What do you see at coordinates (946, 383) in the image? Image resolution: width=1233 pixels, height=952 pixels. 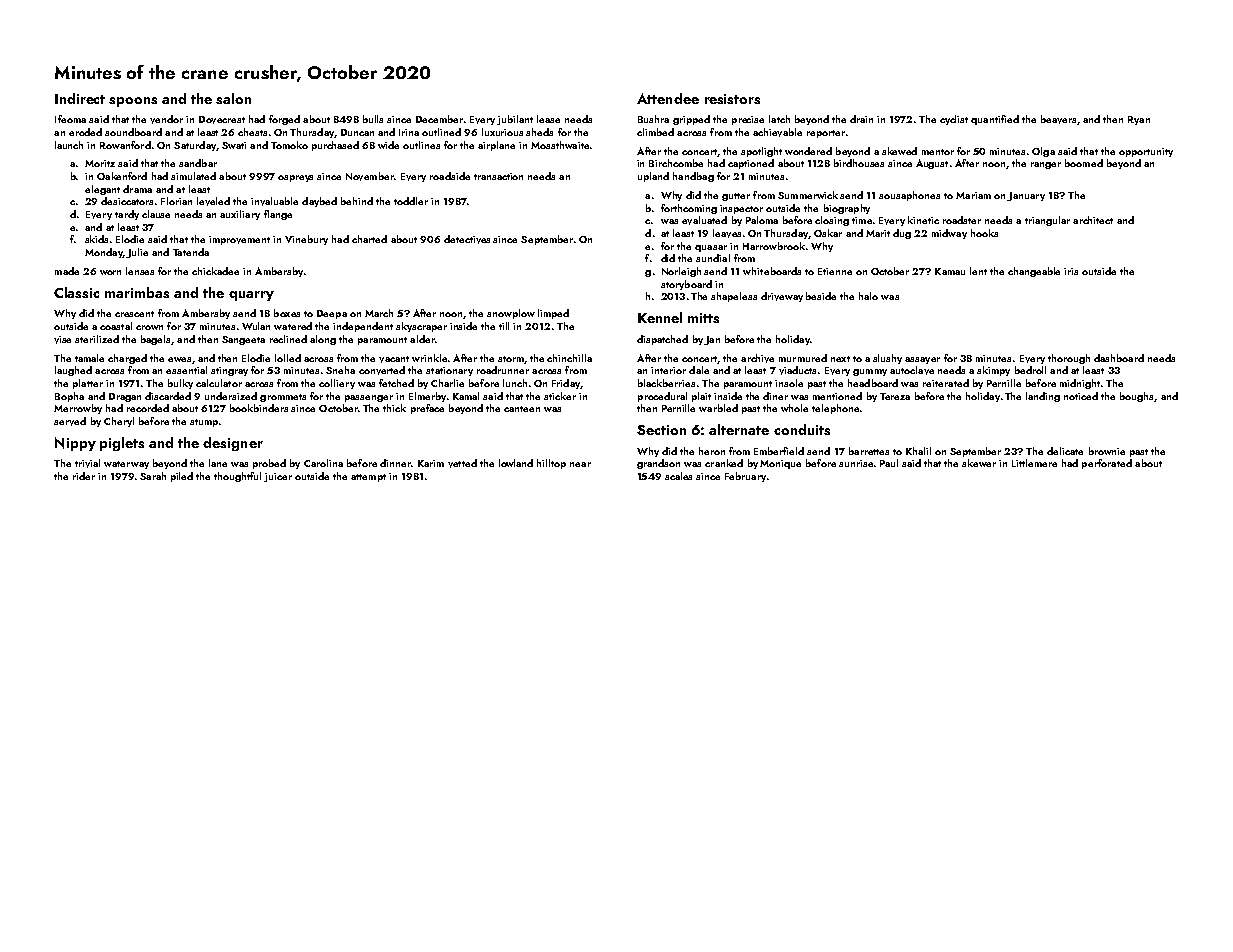 I see `reiterated` at bounding box center [946, 383].
